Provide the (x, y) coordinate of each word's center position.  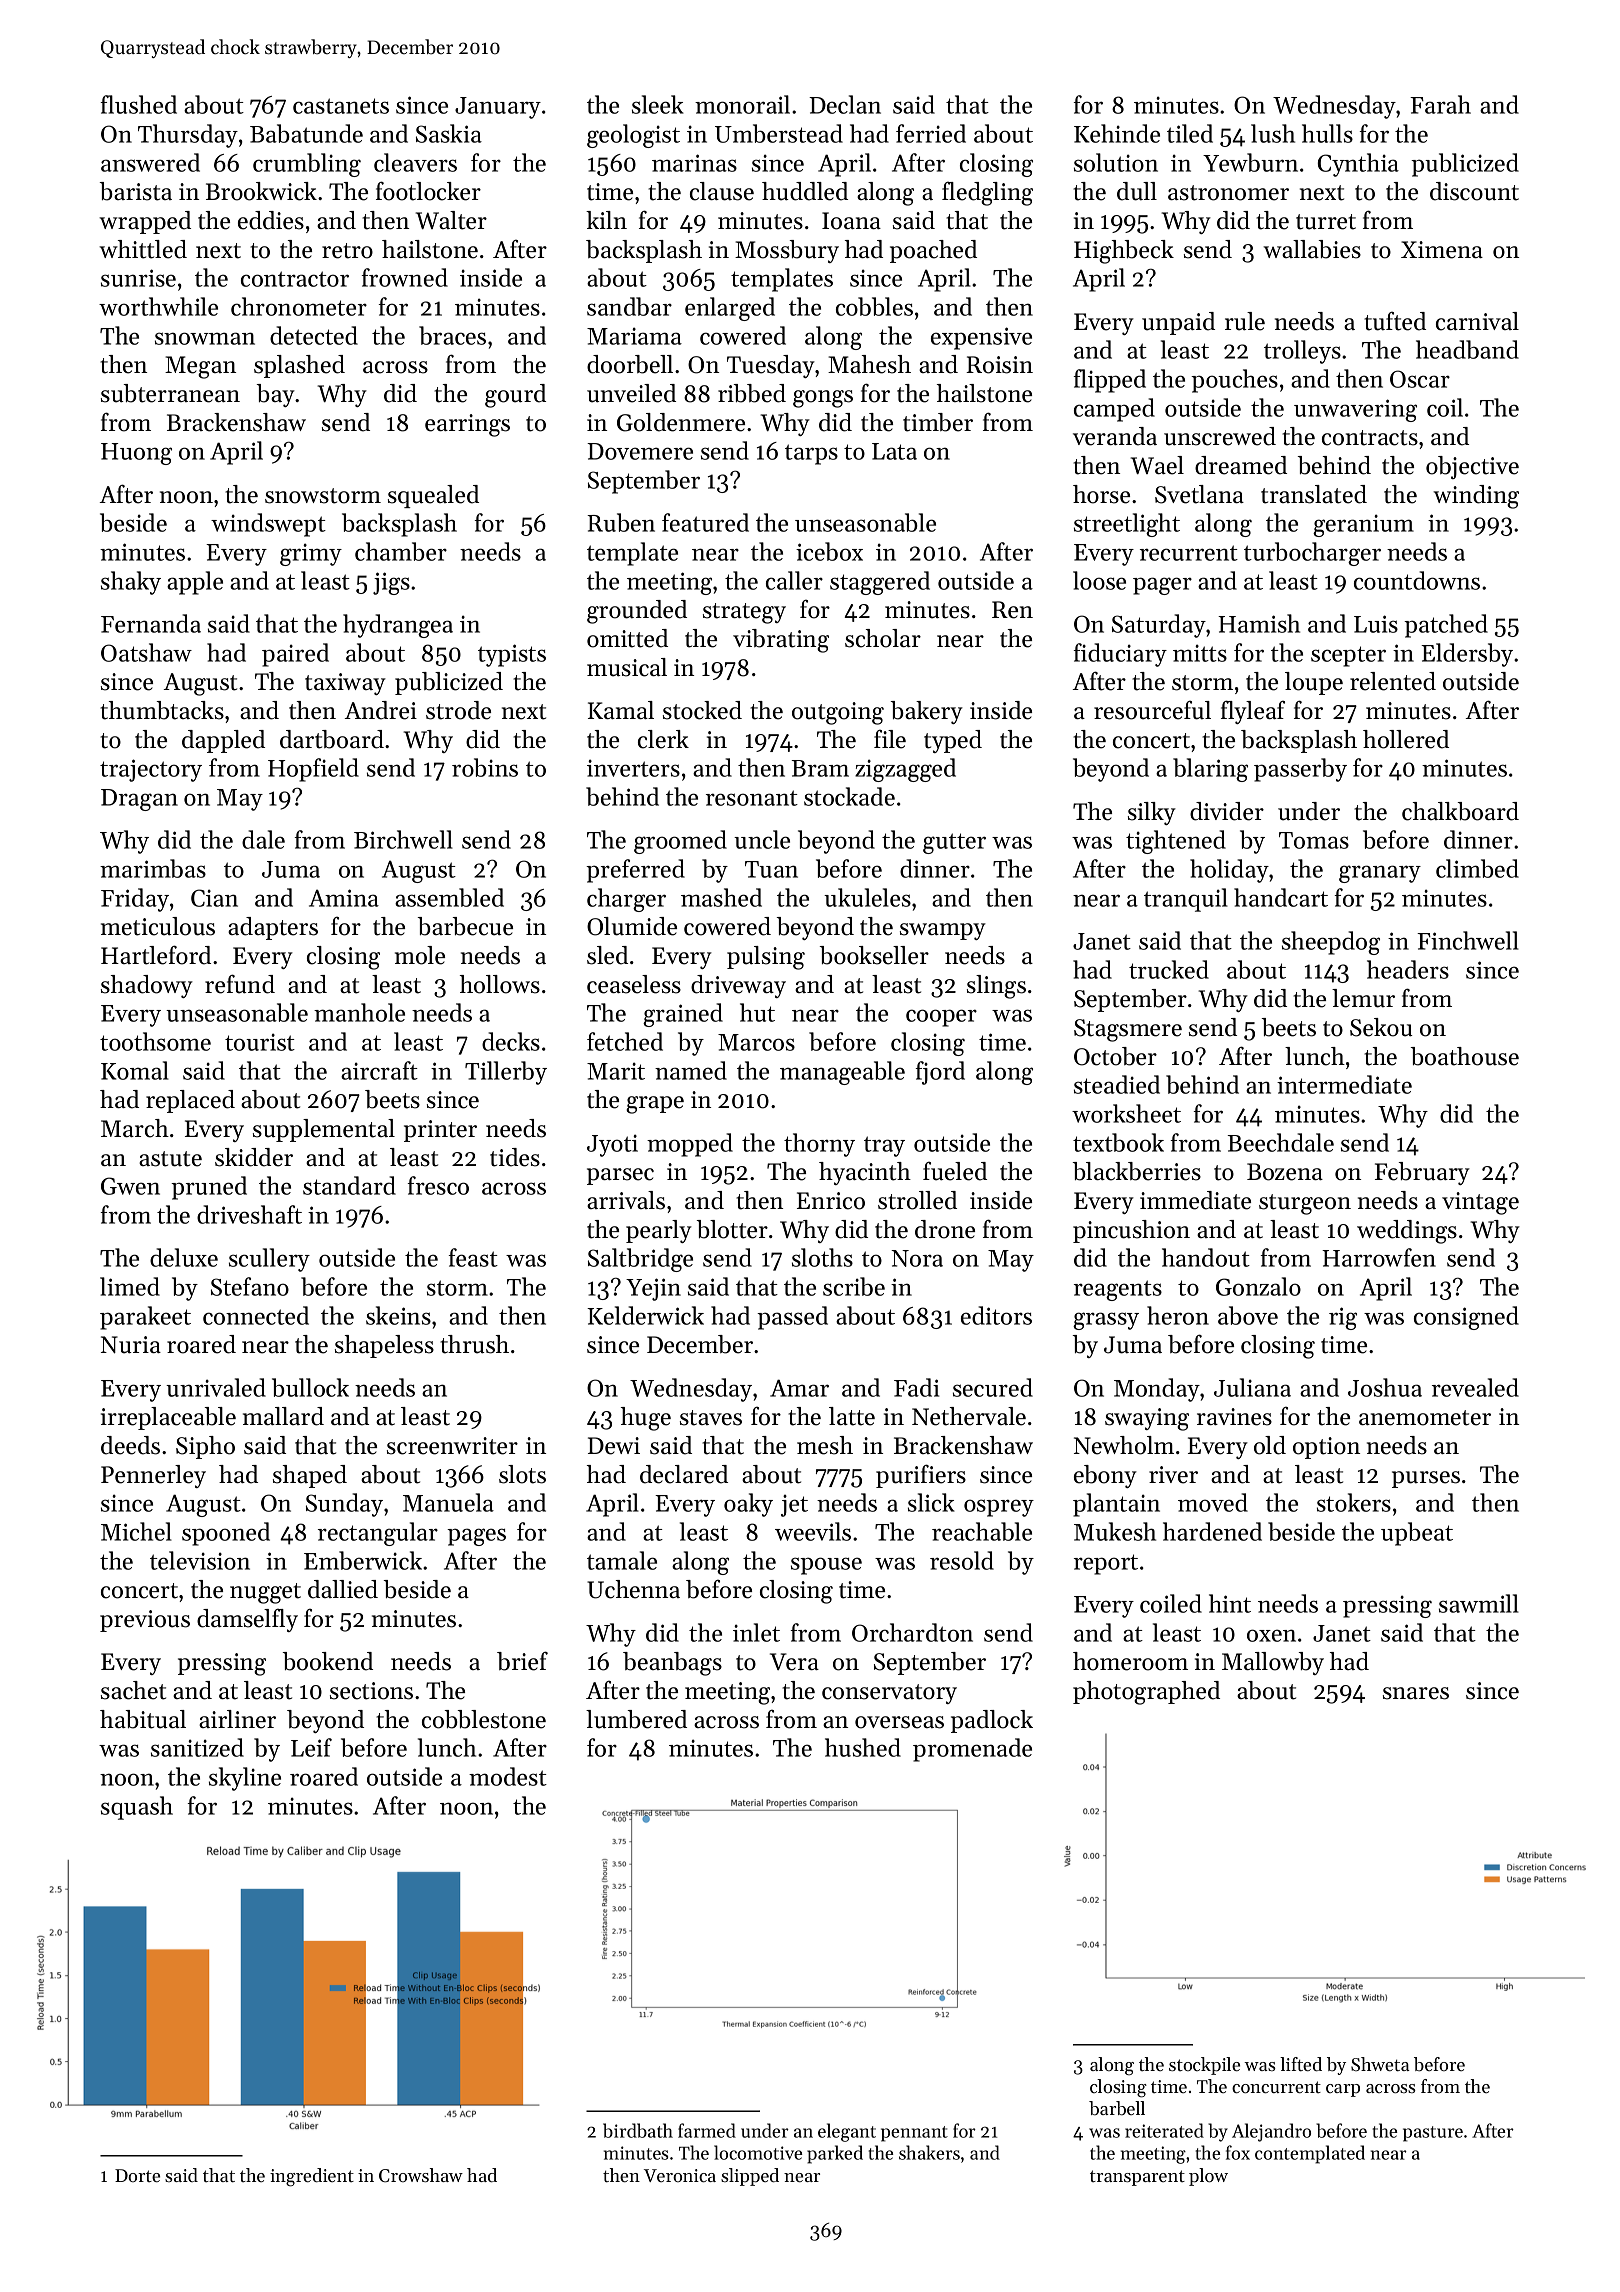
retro (347, 251)
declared (684, 1474)
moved (1213, 1502)
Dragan (139, 800)
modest (508, 1776)
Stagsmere (1128, 1030)
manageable (842, 1073)
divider (1227, 811)
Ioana (851, 221)
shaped (310, 1476)
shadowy (147, 986)
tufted (1395, 321)
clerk (663, 739)
